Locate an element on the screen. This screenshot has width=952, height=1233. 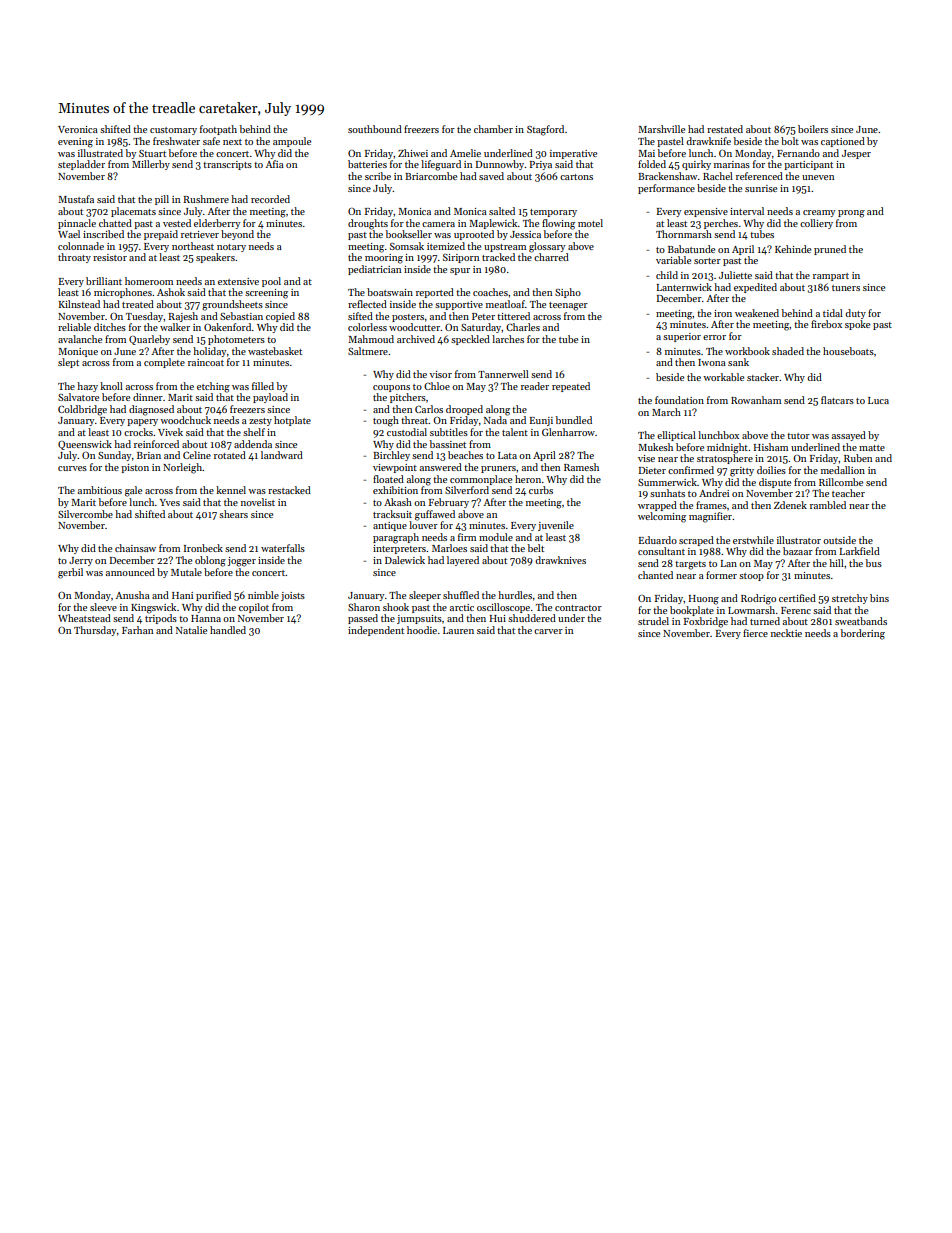
Silvercombe is located at coordinates (85, 514).
